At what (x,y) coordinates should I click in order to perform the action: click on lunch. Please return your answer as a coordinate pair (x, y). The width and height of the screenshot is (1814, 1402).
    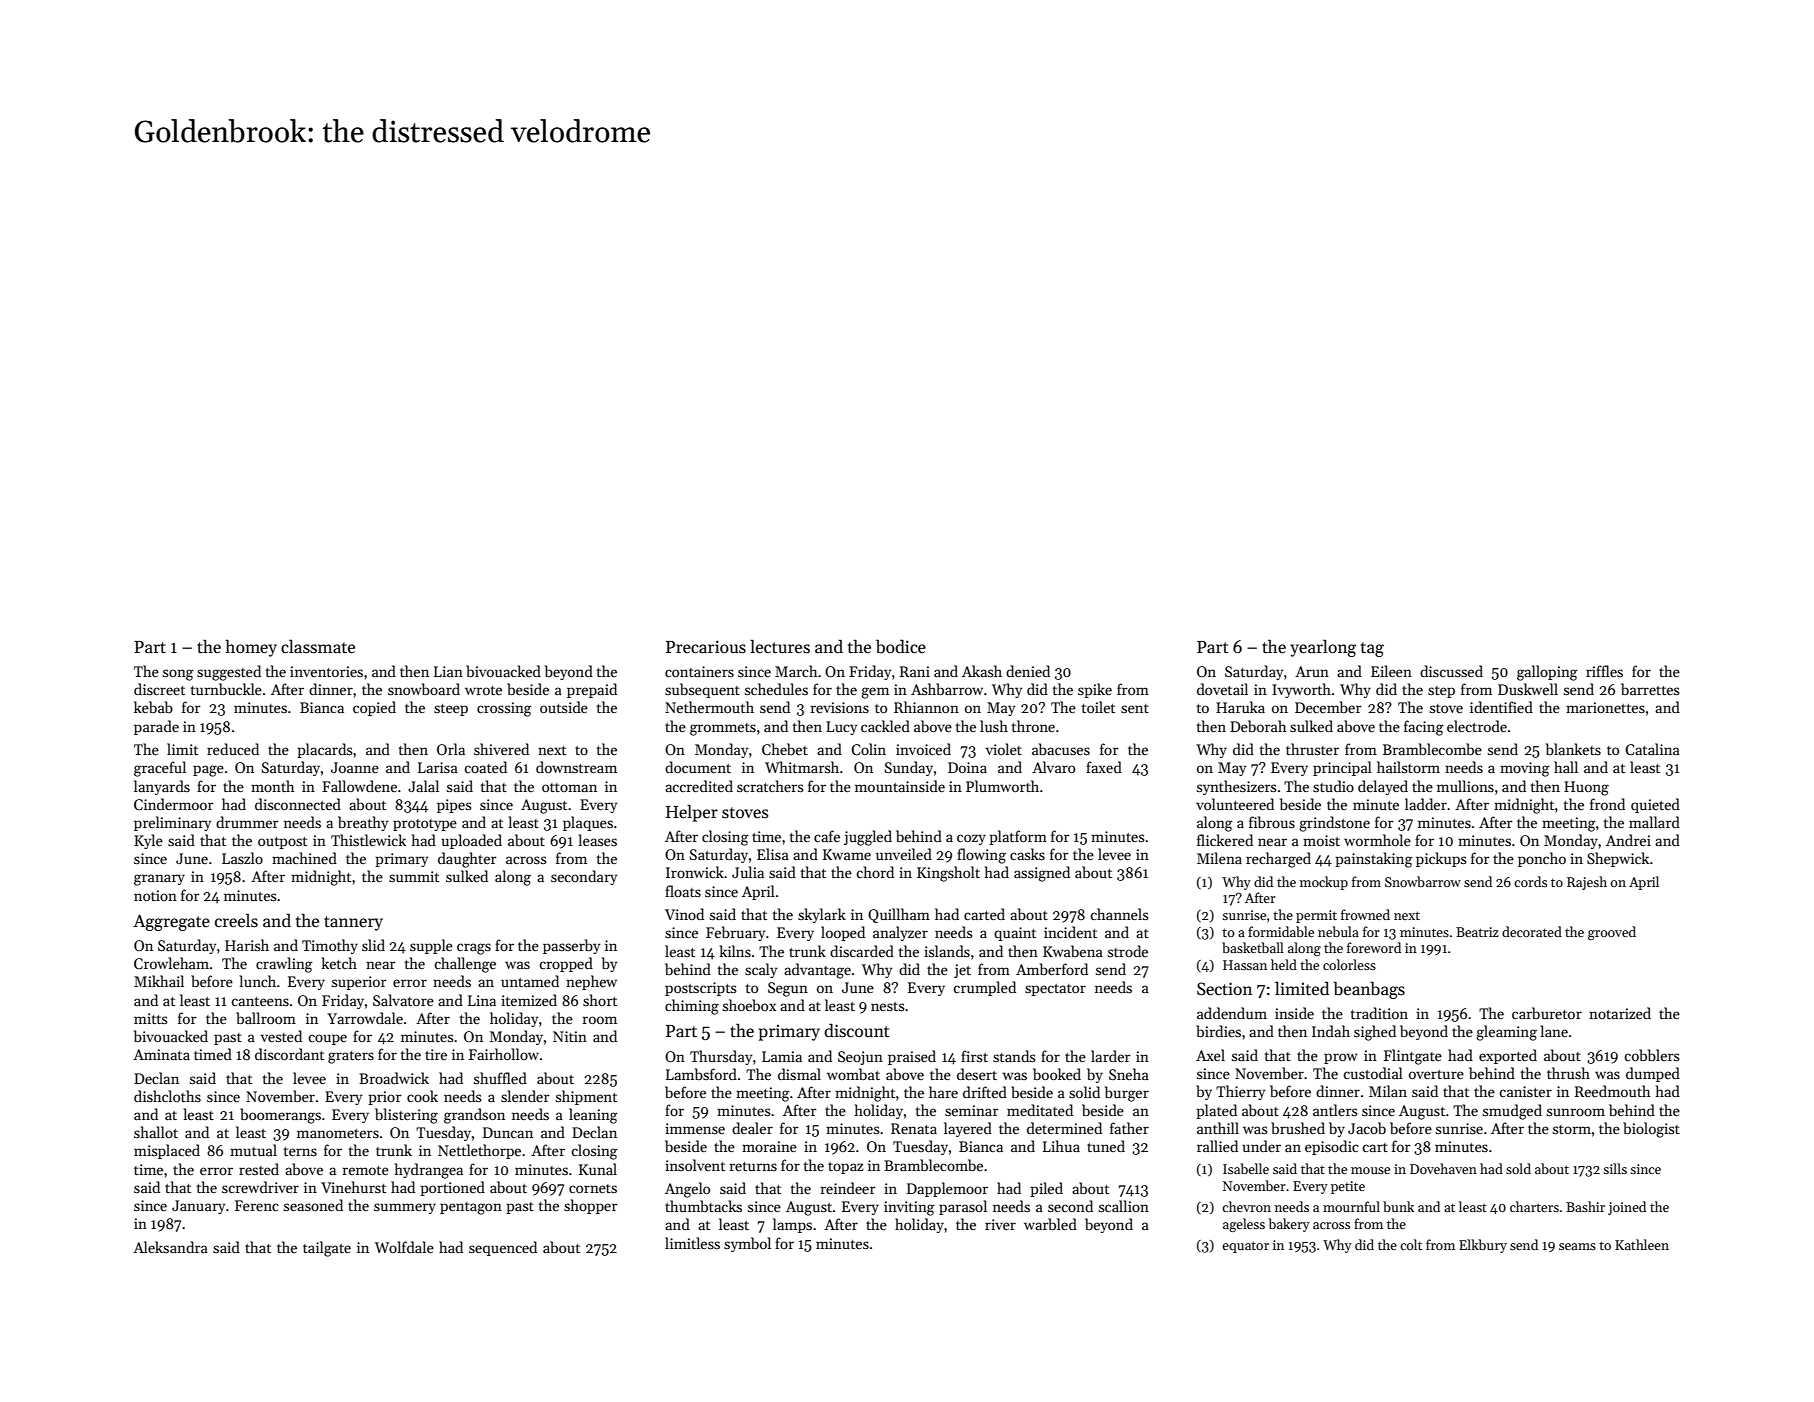
    Looking at the image, I should click on (257, 981).
